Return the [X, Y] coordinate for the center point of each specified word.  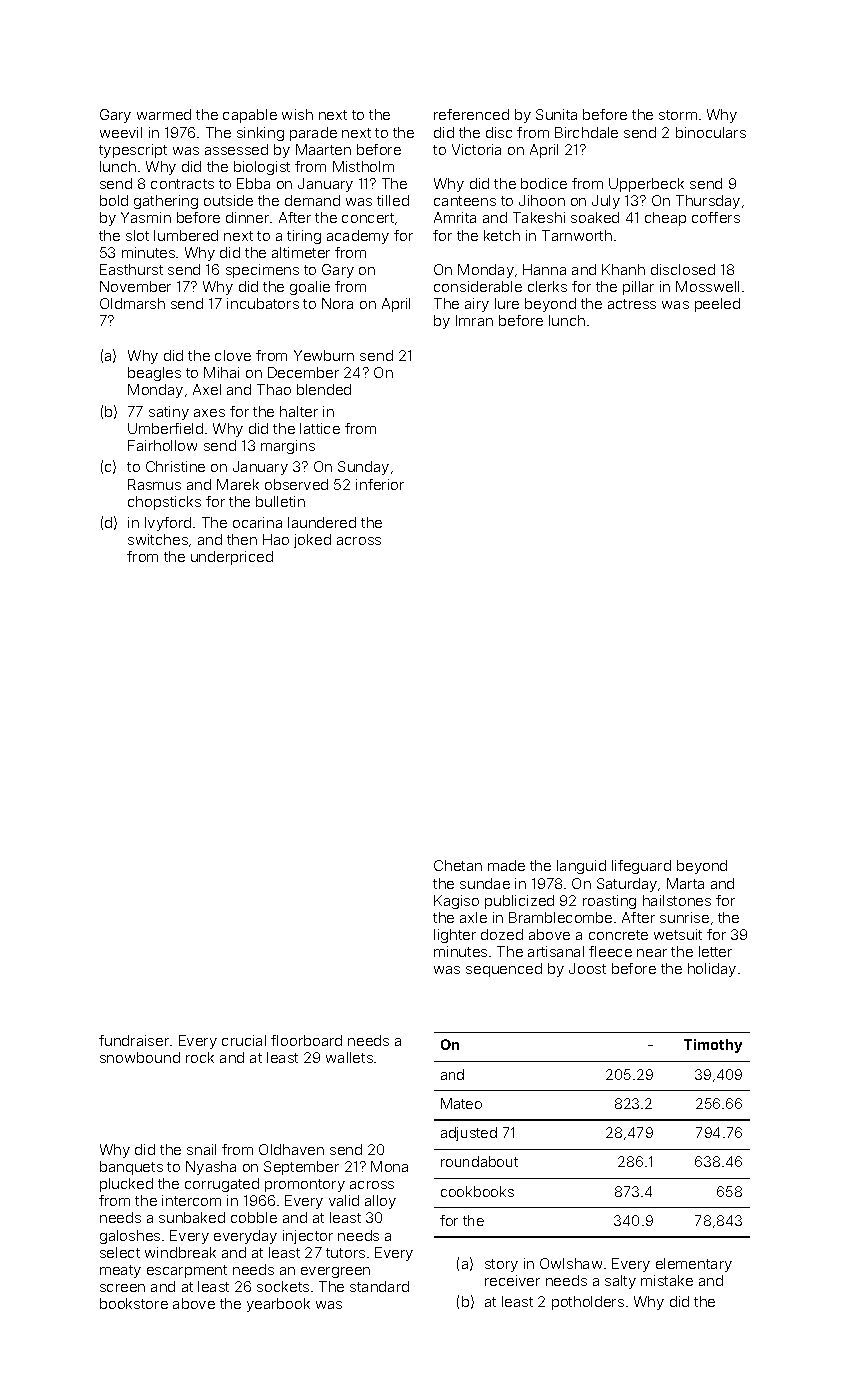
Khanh [623, 269]
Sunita [556, 114]
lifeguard [641, 867]
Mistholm [363, 166]
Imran [474, 320]
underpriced [232, 558]
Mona [389, 1166]
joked [312, 541]
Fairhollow [162, 445]
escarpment [187, 1271]
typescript [133, 151]
